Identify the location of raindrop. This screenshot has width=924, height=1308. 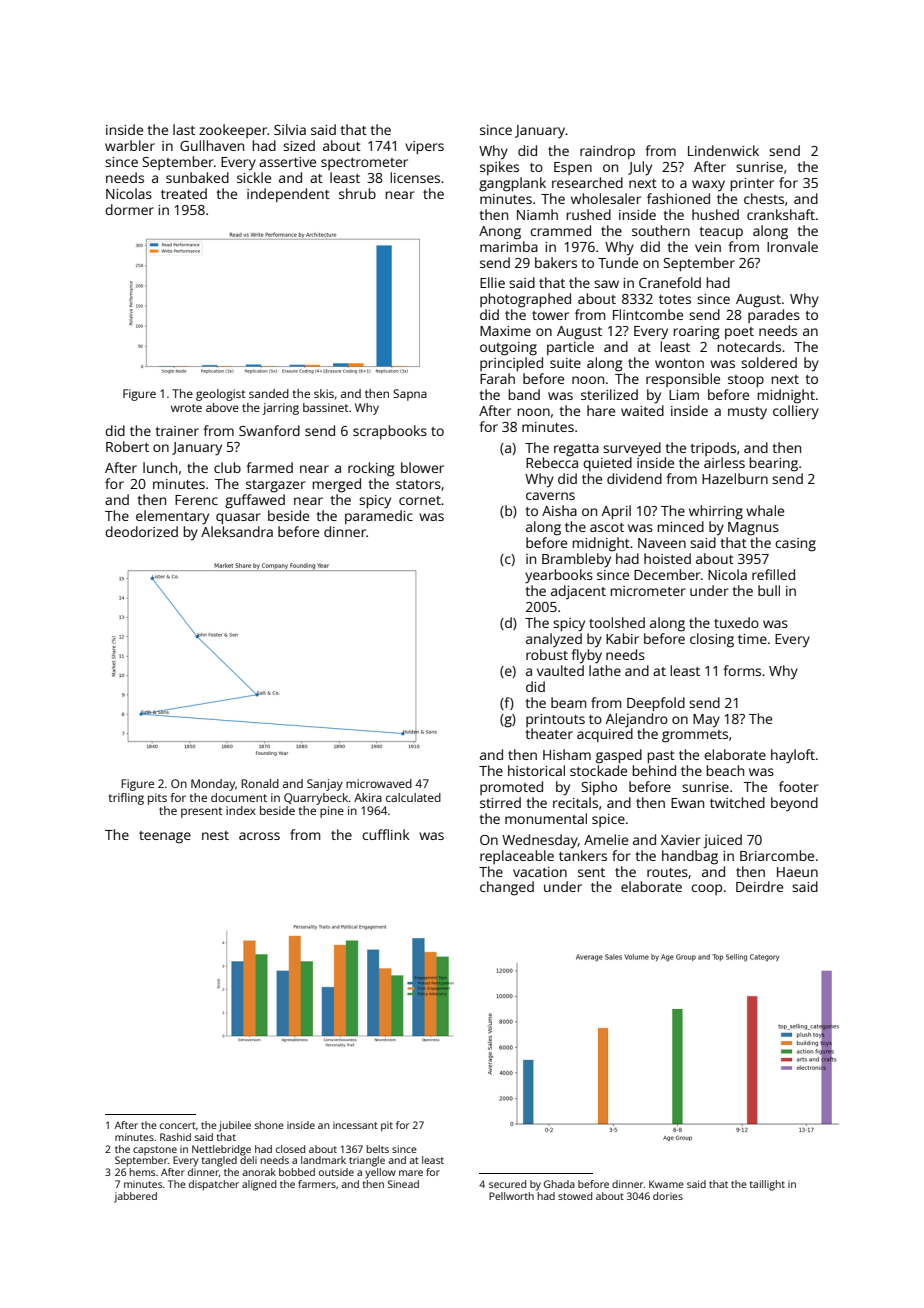
(607, 152).
